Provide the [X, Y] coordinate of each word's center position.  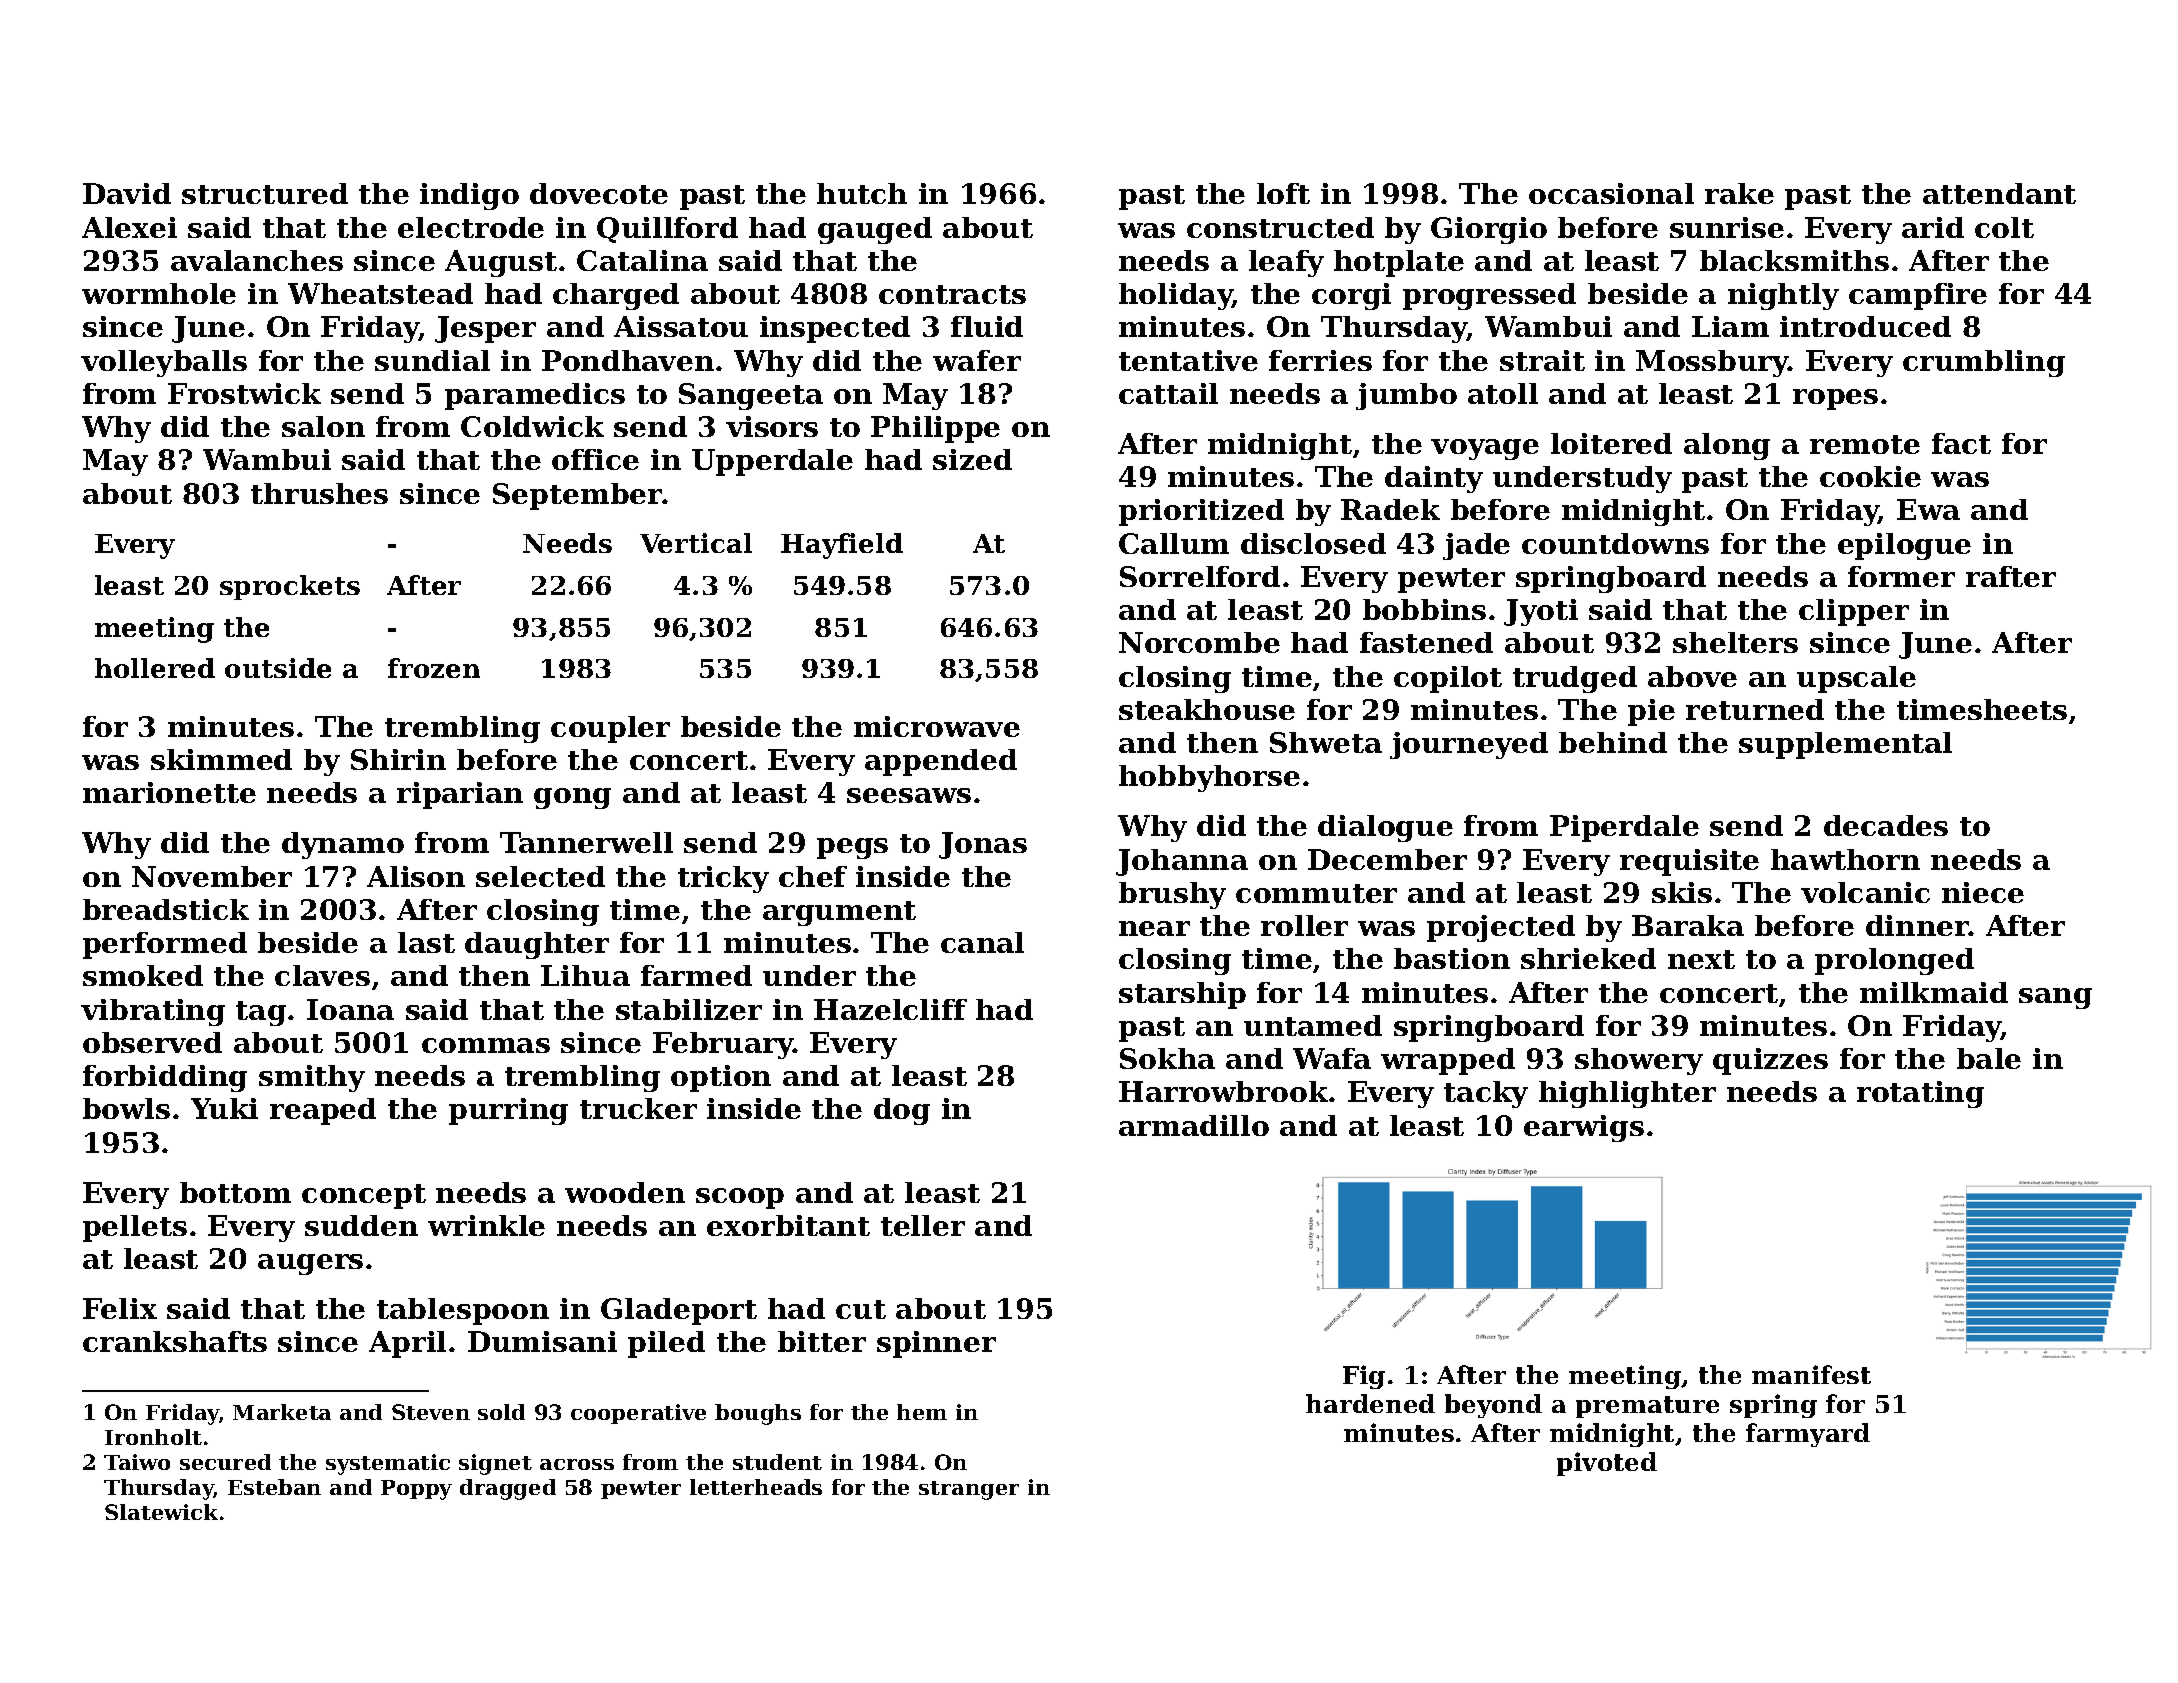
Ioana [350, 1009]
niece [1983, 892]
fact [1961, 443]
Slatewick [161, 1512]
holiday [1176, 296]
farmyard [1808, 1435]
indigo [469, 196]
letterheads [756, 1487]
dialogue [1385, 828]
